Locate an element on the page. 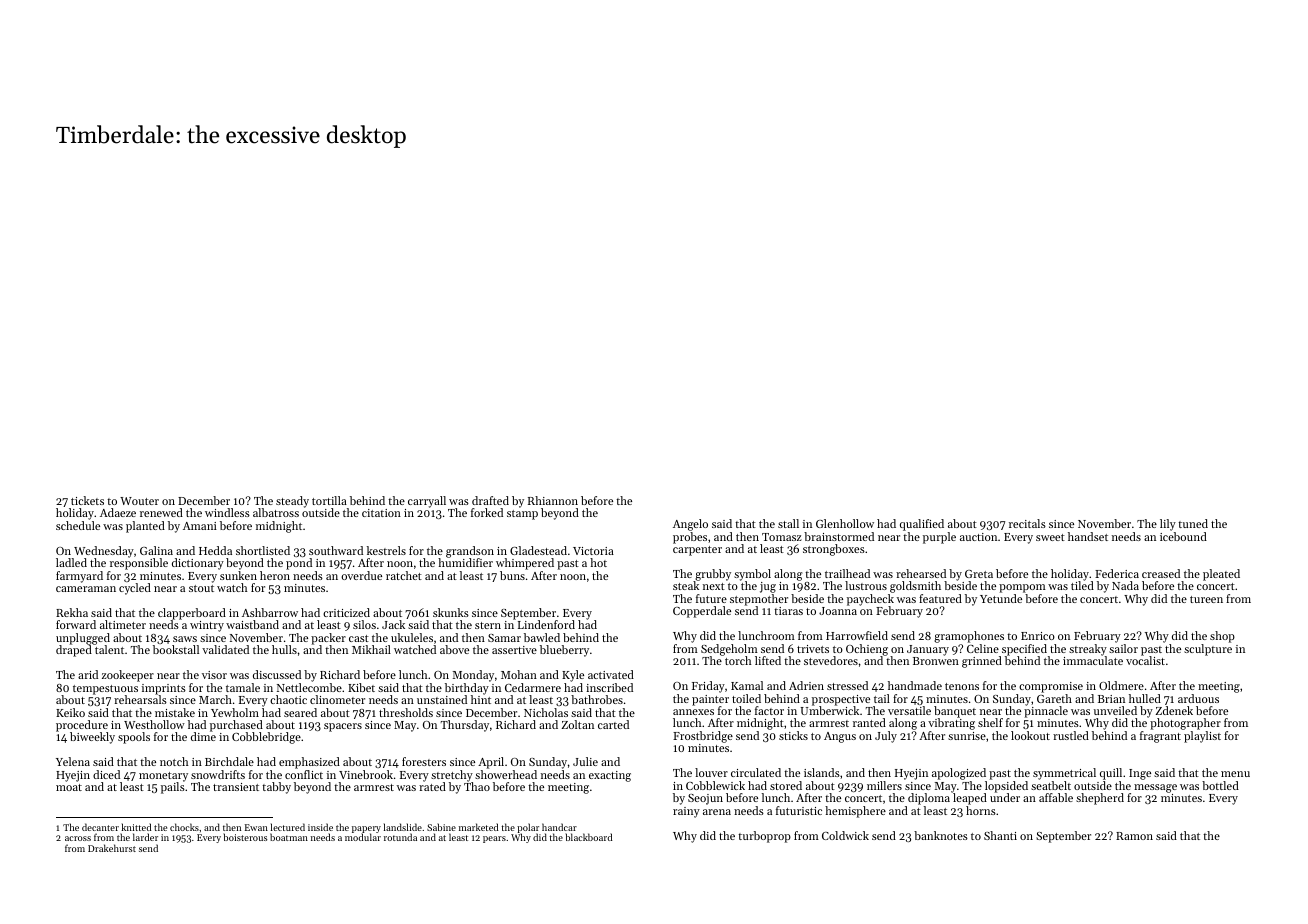 The height and width of the page is (924, 1308). trivets is located at coordinates (813, 649).
